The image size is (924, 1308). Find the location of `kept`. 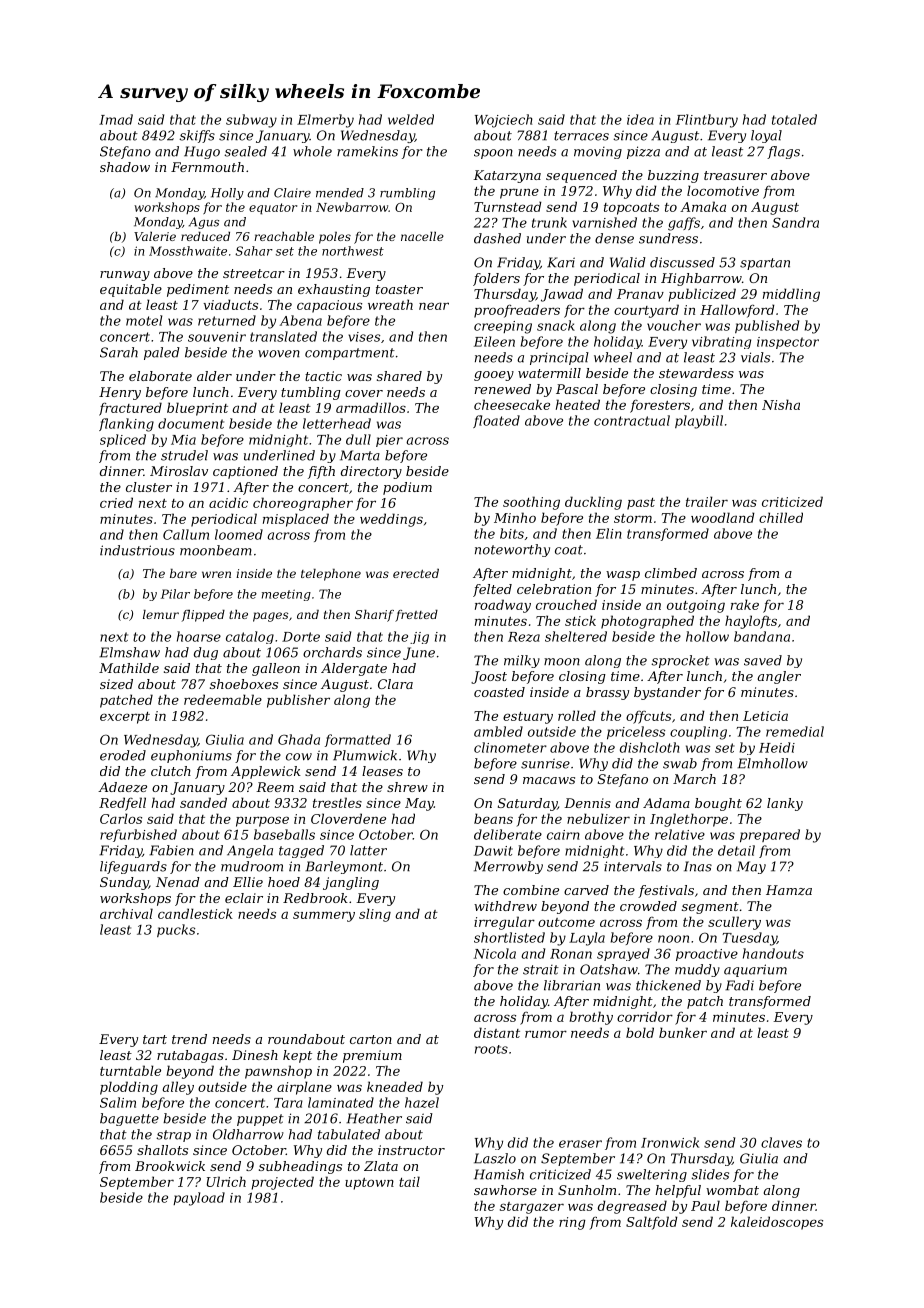

kept is located at coordinates (297, 1056).
